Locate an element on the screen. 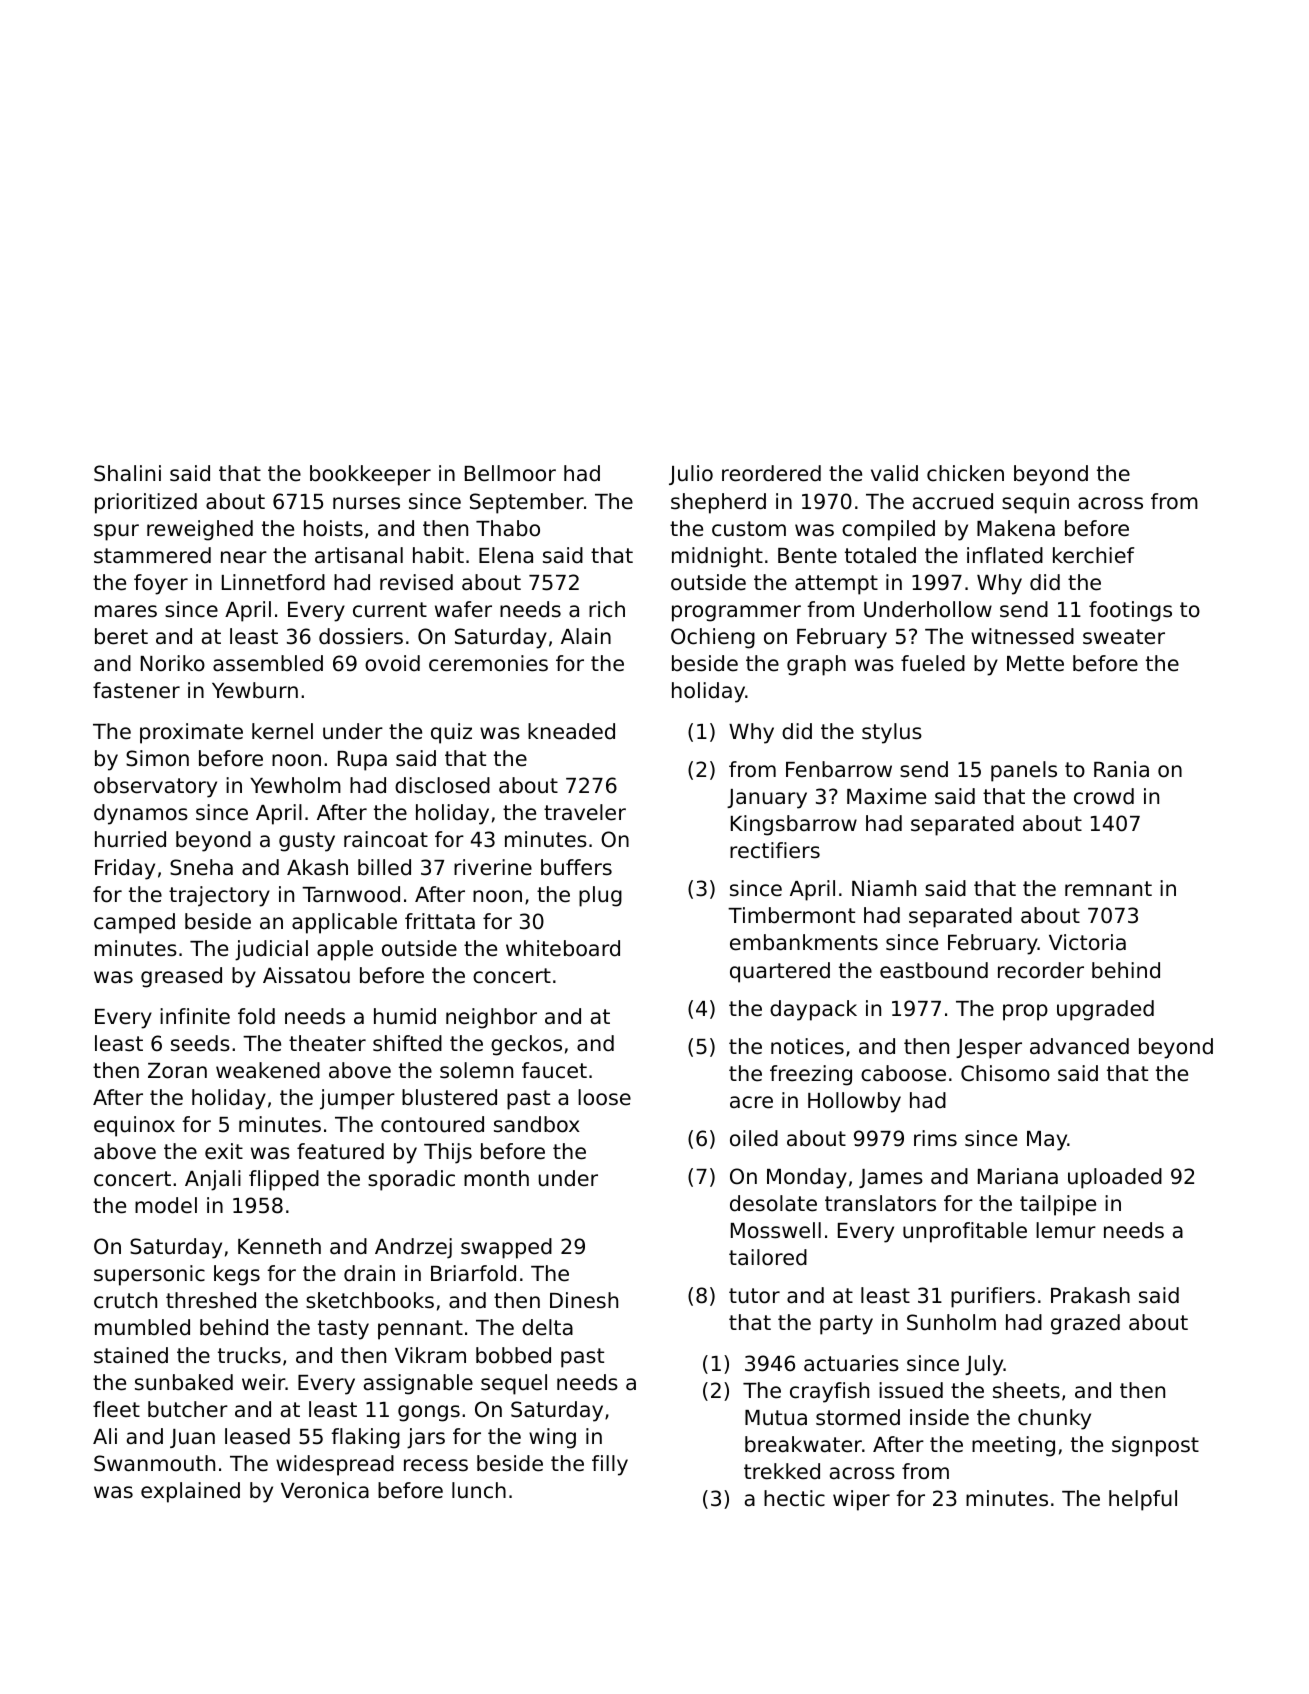 Image resolution: width=1309 pixels, height=1694 pixels. acre is located at coordinates (751, 1102).
